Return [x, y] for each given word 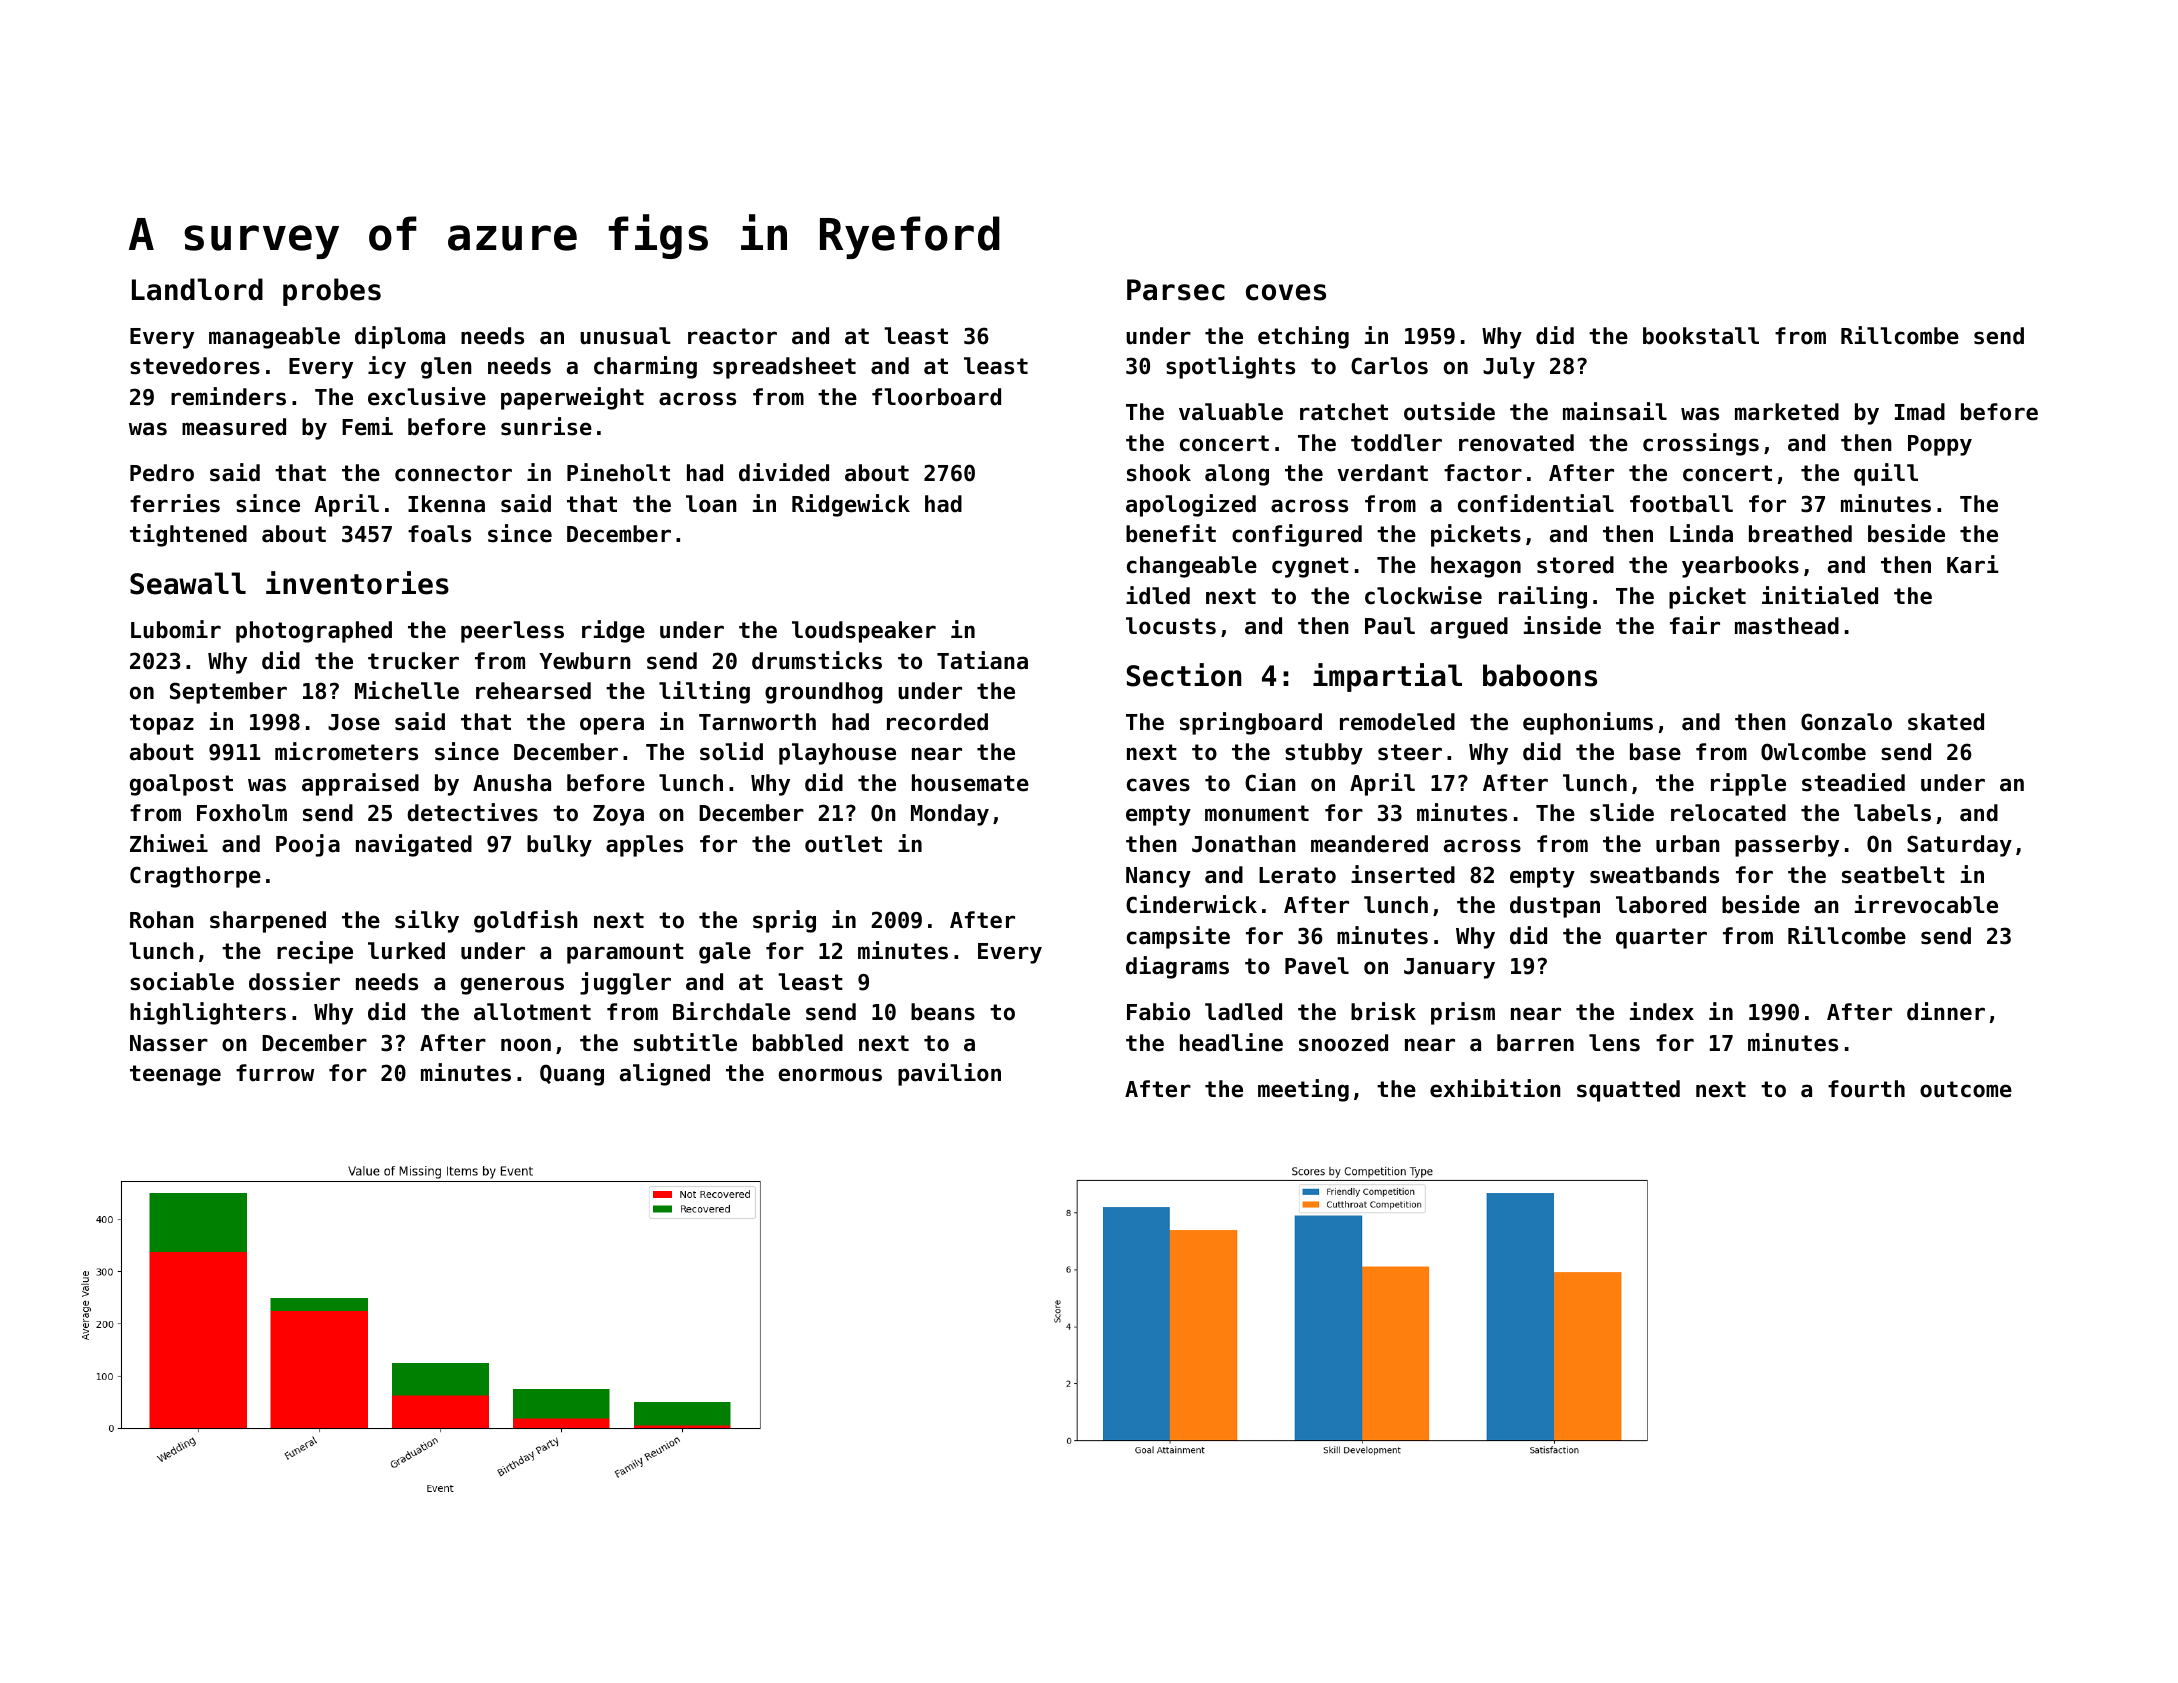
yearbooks [1740, 567]
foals [439, 534]
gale [725, 953]
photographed [314, 632]
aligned [665, 1074]
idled [1158, 595]
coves [1286, 292]
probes [332, 292]
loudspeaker [864, 632]
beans [943, 1012]
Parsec [1176, 290]
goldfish [526, 921]
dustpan [1555, 907]
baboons [1540, 675]
